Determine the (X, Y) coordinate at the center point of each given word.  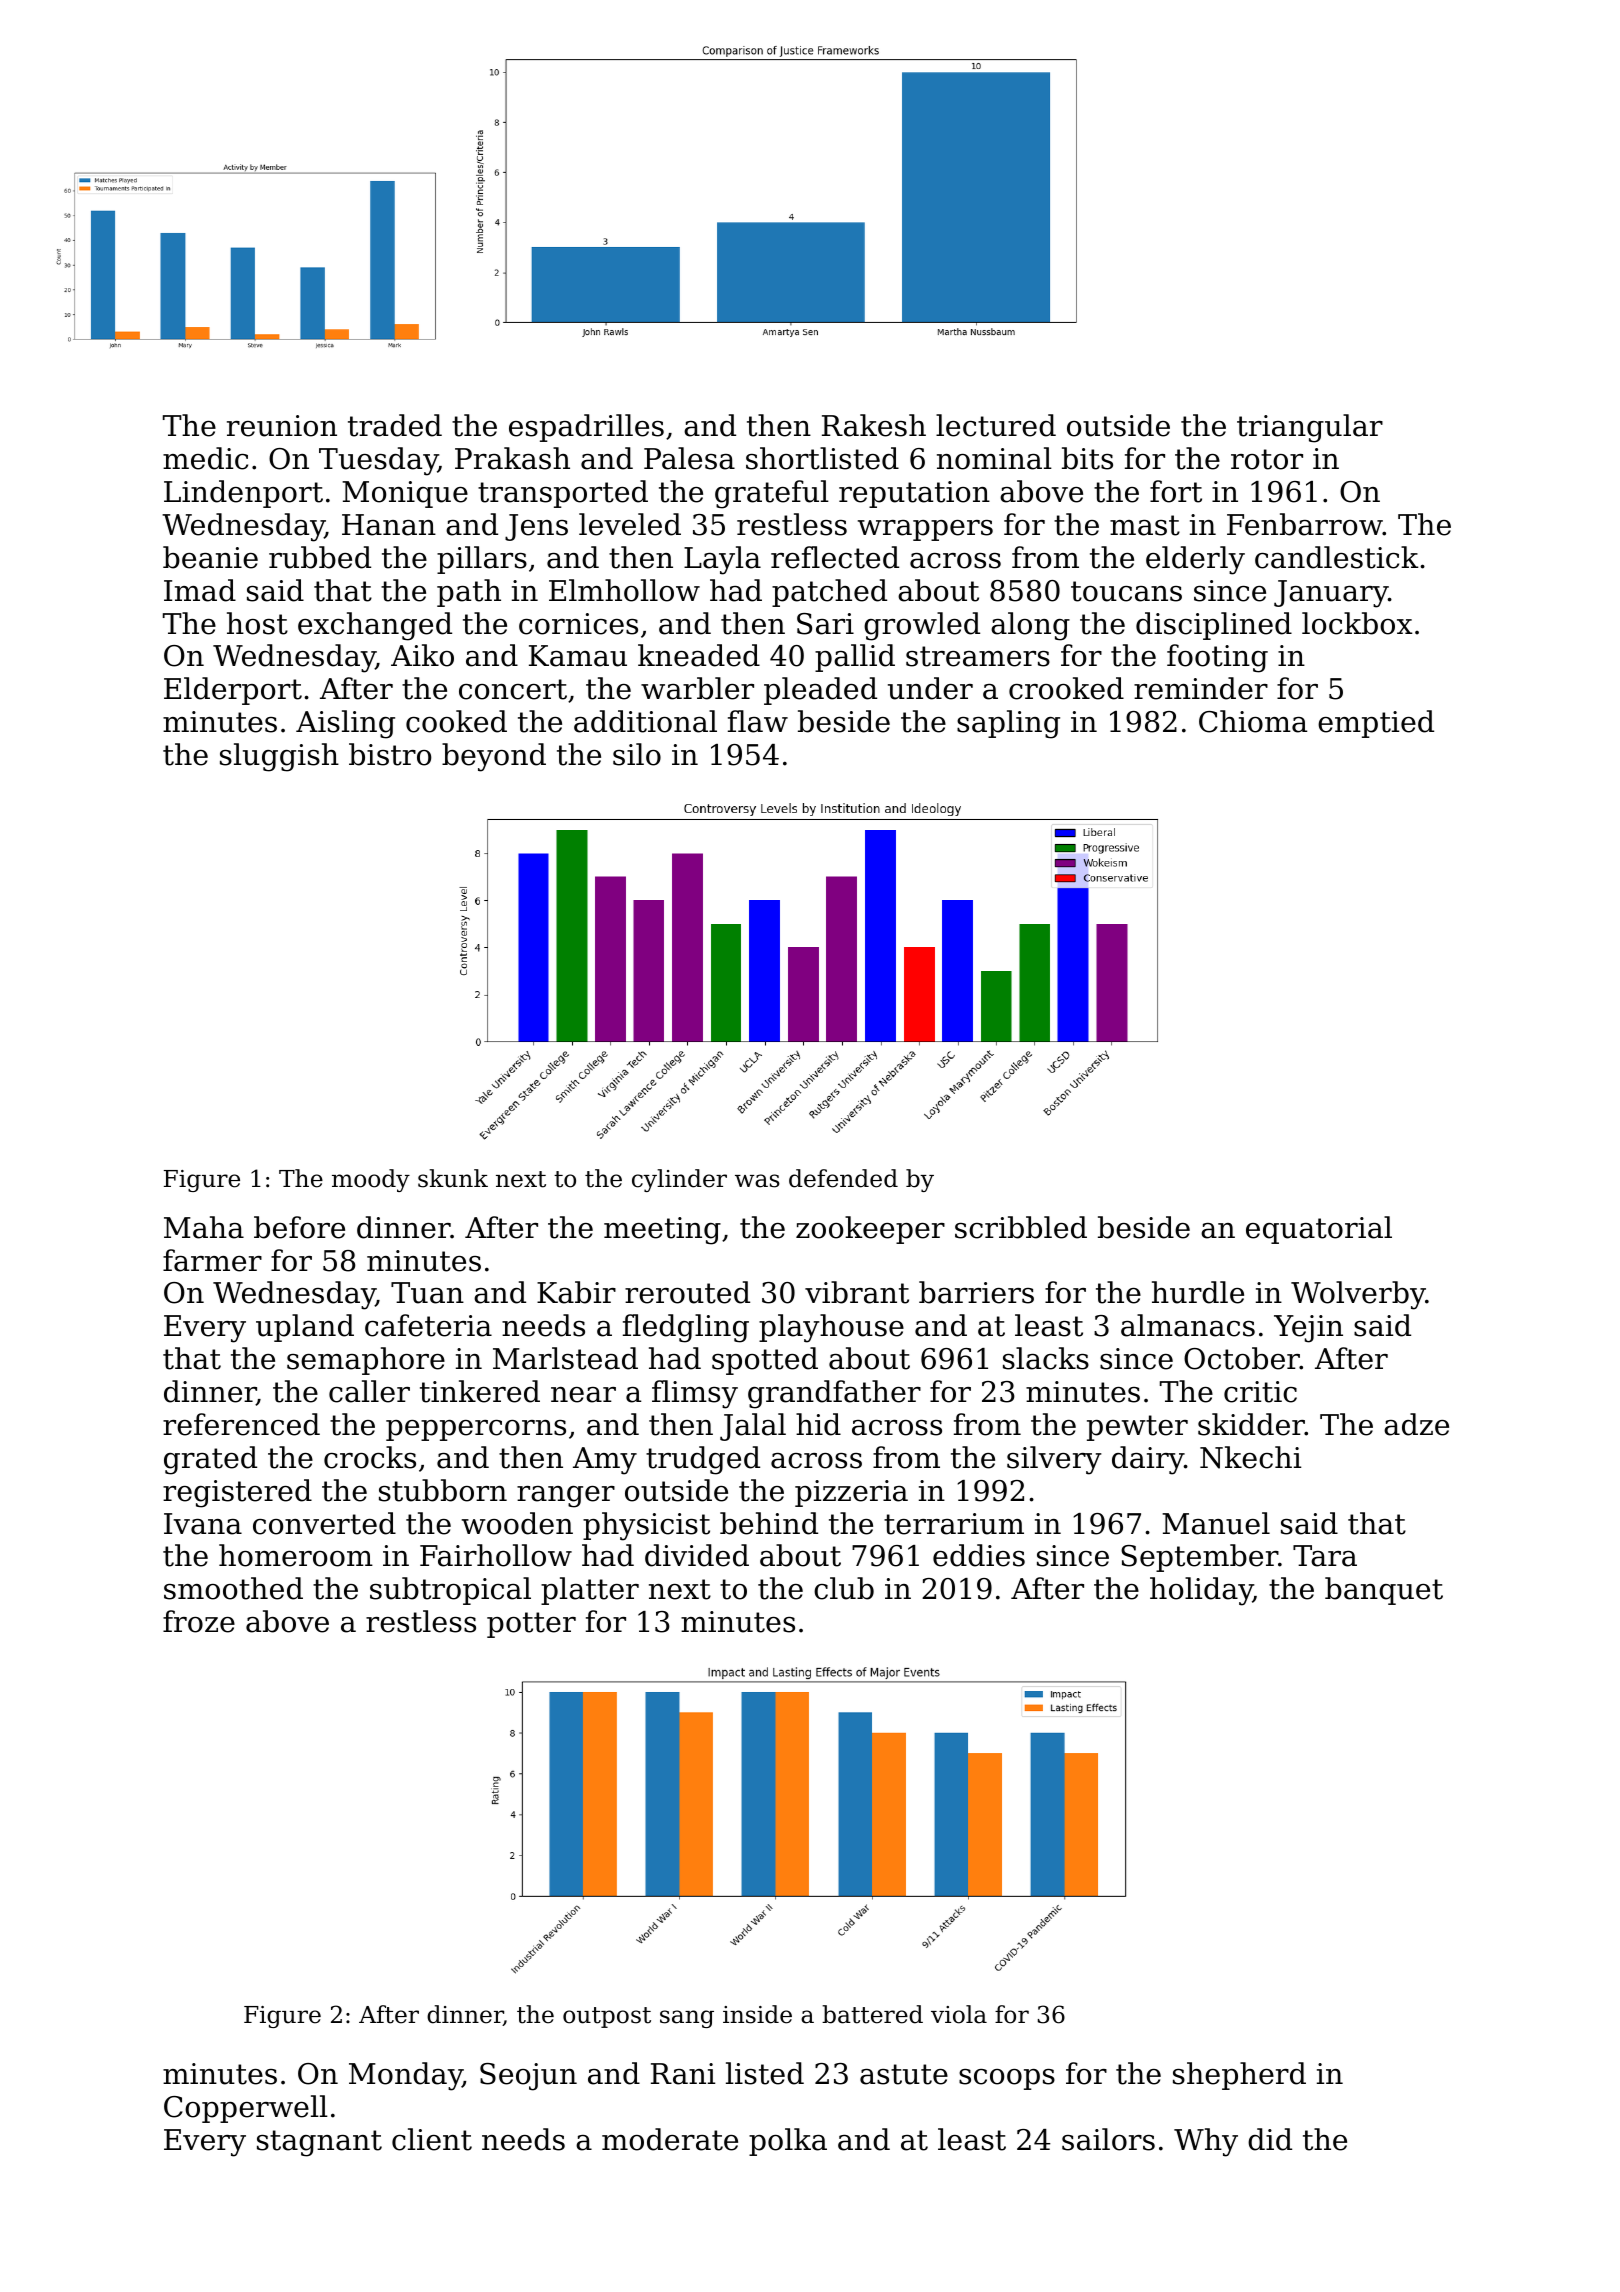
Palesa (689, 458)
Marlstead (565, 1358)
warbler (697, 688)
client (432, 2139)
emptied (1376, 724)
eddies (979, 1555)
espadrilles (586, 428)
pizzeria (851, 1493)
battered (872, 2014)
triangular (1310, 428)
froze (199, 1621)
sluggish (279, 757)
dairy (1148, 1460)
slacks (1046, 1358)
